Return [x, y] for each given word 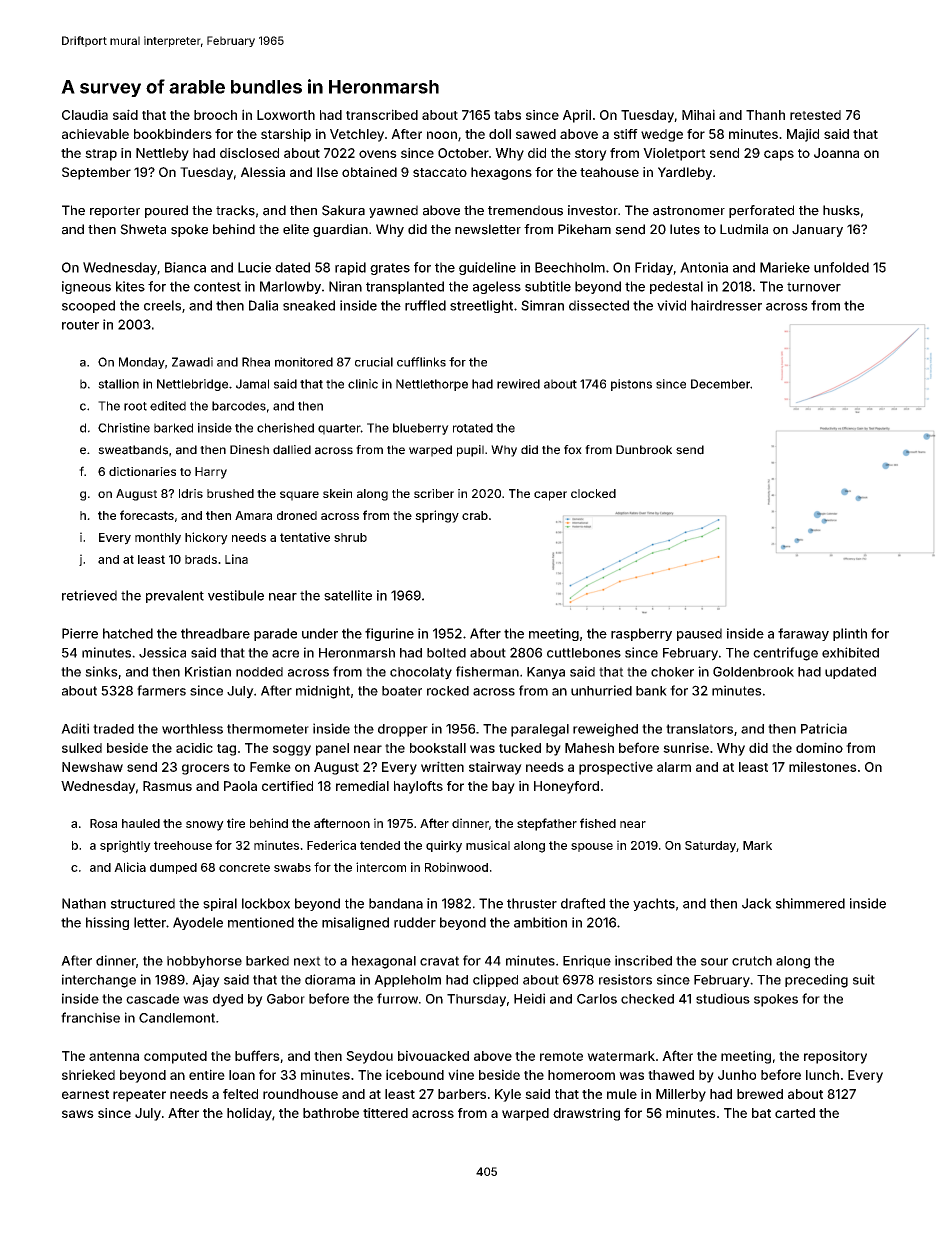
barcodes [239, 406]
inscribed [643, 960]
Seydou [369, 1057]
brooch [215, 115]
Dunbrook [644, 450]
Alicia [130, 867]
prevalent [175, 596]
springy [437, 516]
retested [815, 115]
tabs [507, 115]
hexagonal [384, 962]
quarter [339, 429]
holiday [249, 1114]
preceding [816, 981]
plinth [850, 634]
